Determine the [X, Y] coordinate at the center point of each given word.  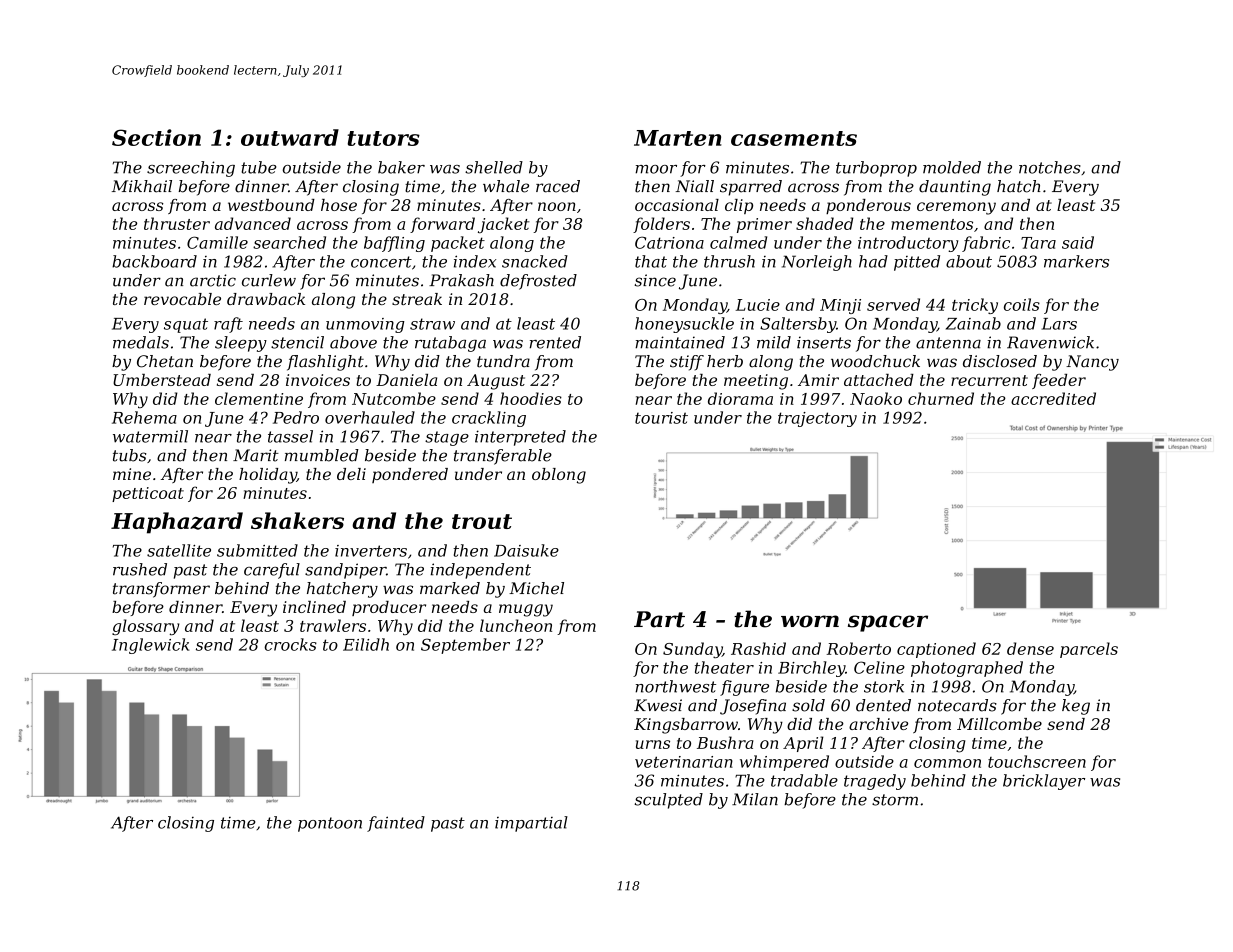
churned [941, 398]
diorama [740, 398]
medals [141, 342]
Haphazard [177, 523]
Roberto [858, 648]
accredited [1053, 398]
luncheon [516, 625]
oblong [559, 476]
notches [1050, 167]
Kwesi [658, 705]
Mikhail [142, 186]
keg [1076, 707]
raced [558, 186]
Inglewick [151, 646]
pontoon [330, 824]
